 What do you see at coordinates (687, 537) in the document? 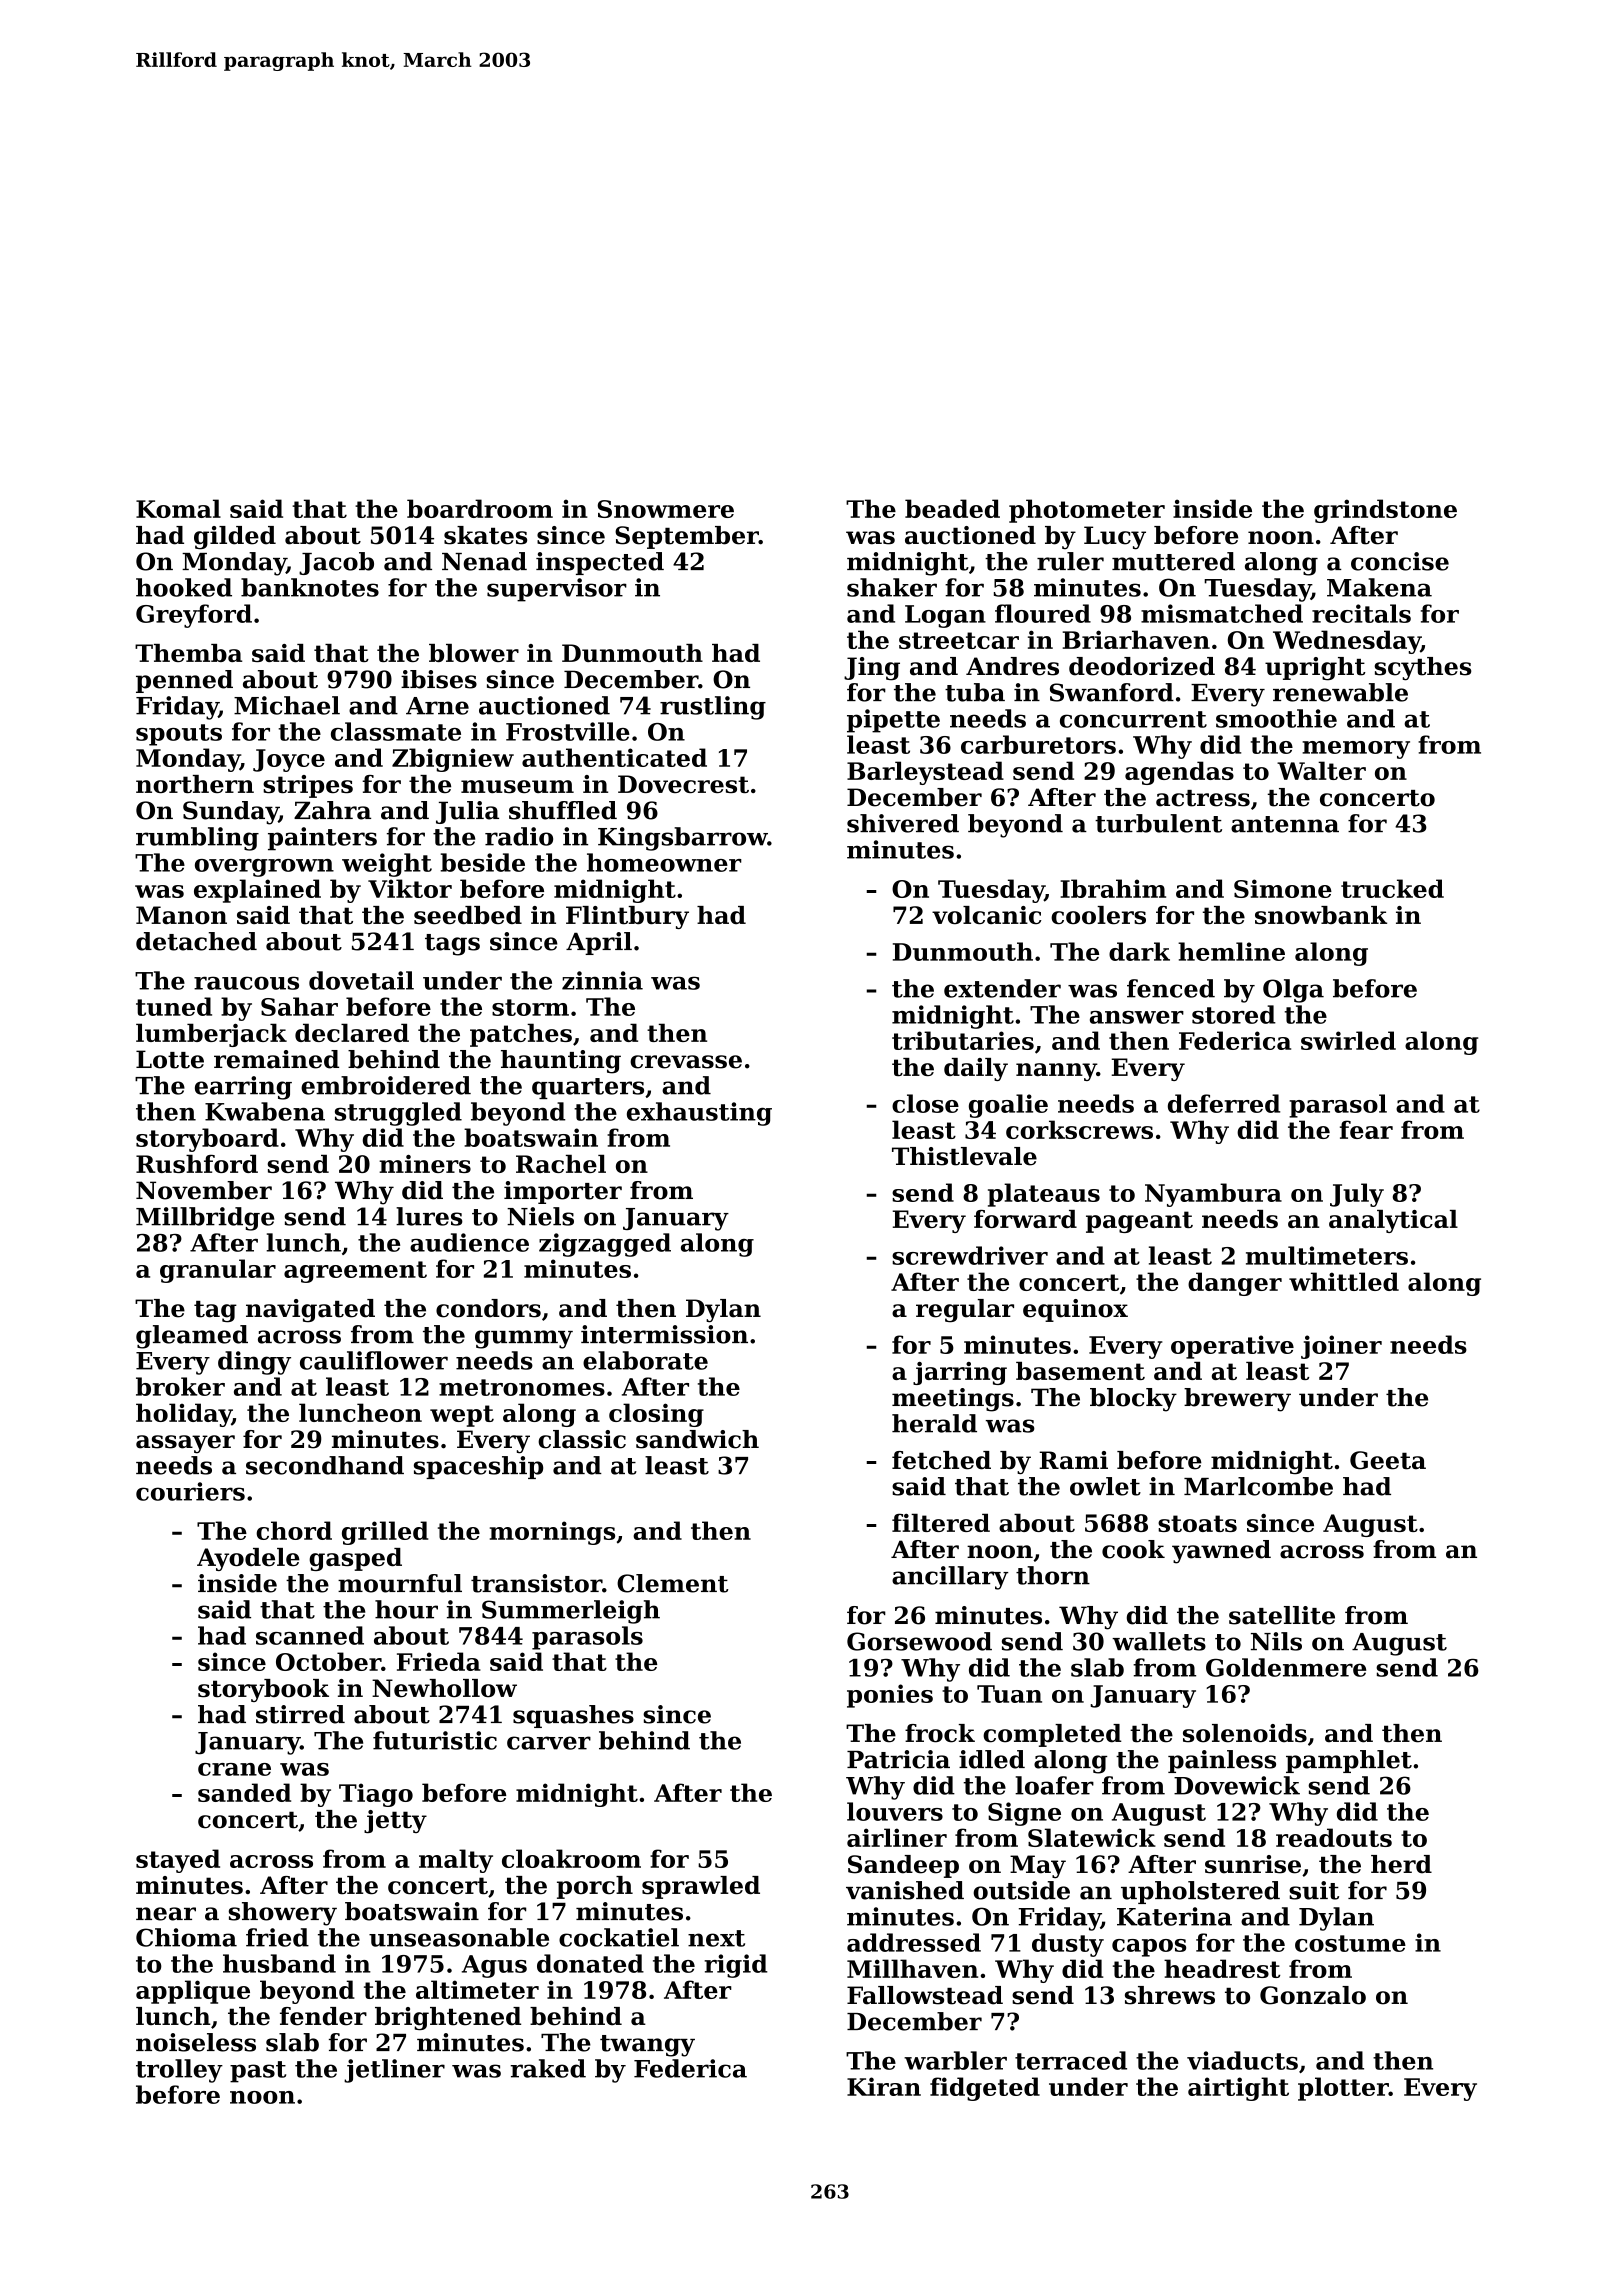
I see `September` at bounding box center [687, 537].
